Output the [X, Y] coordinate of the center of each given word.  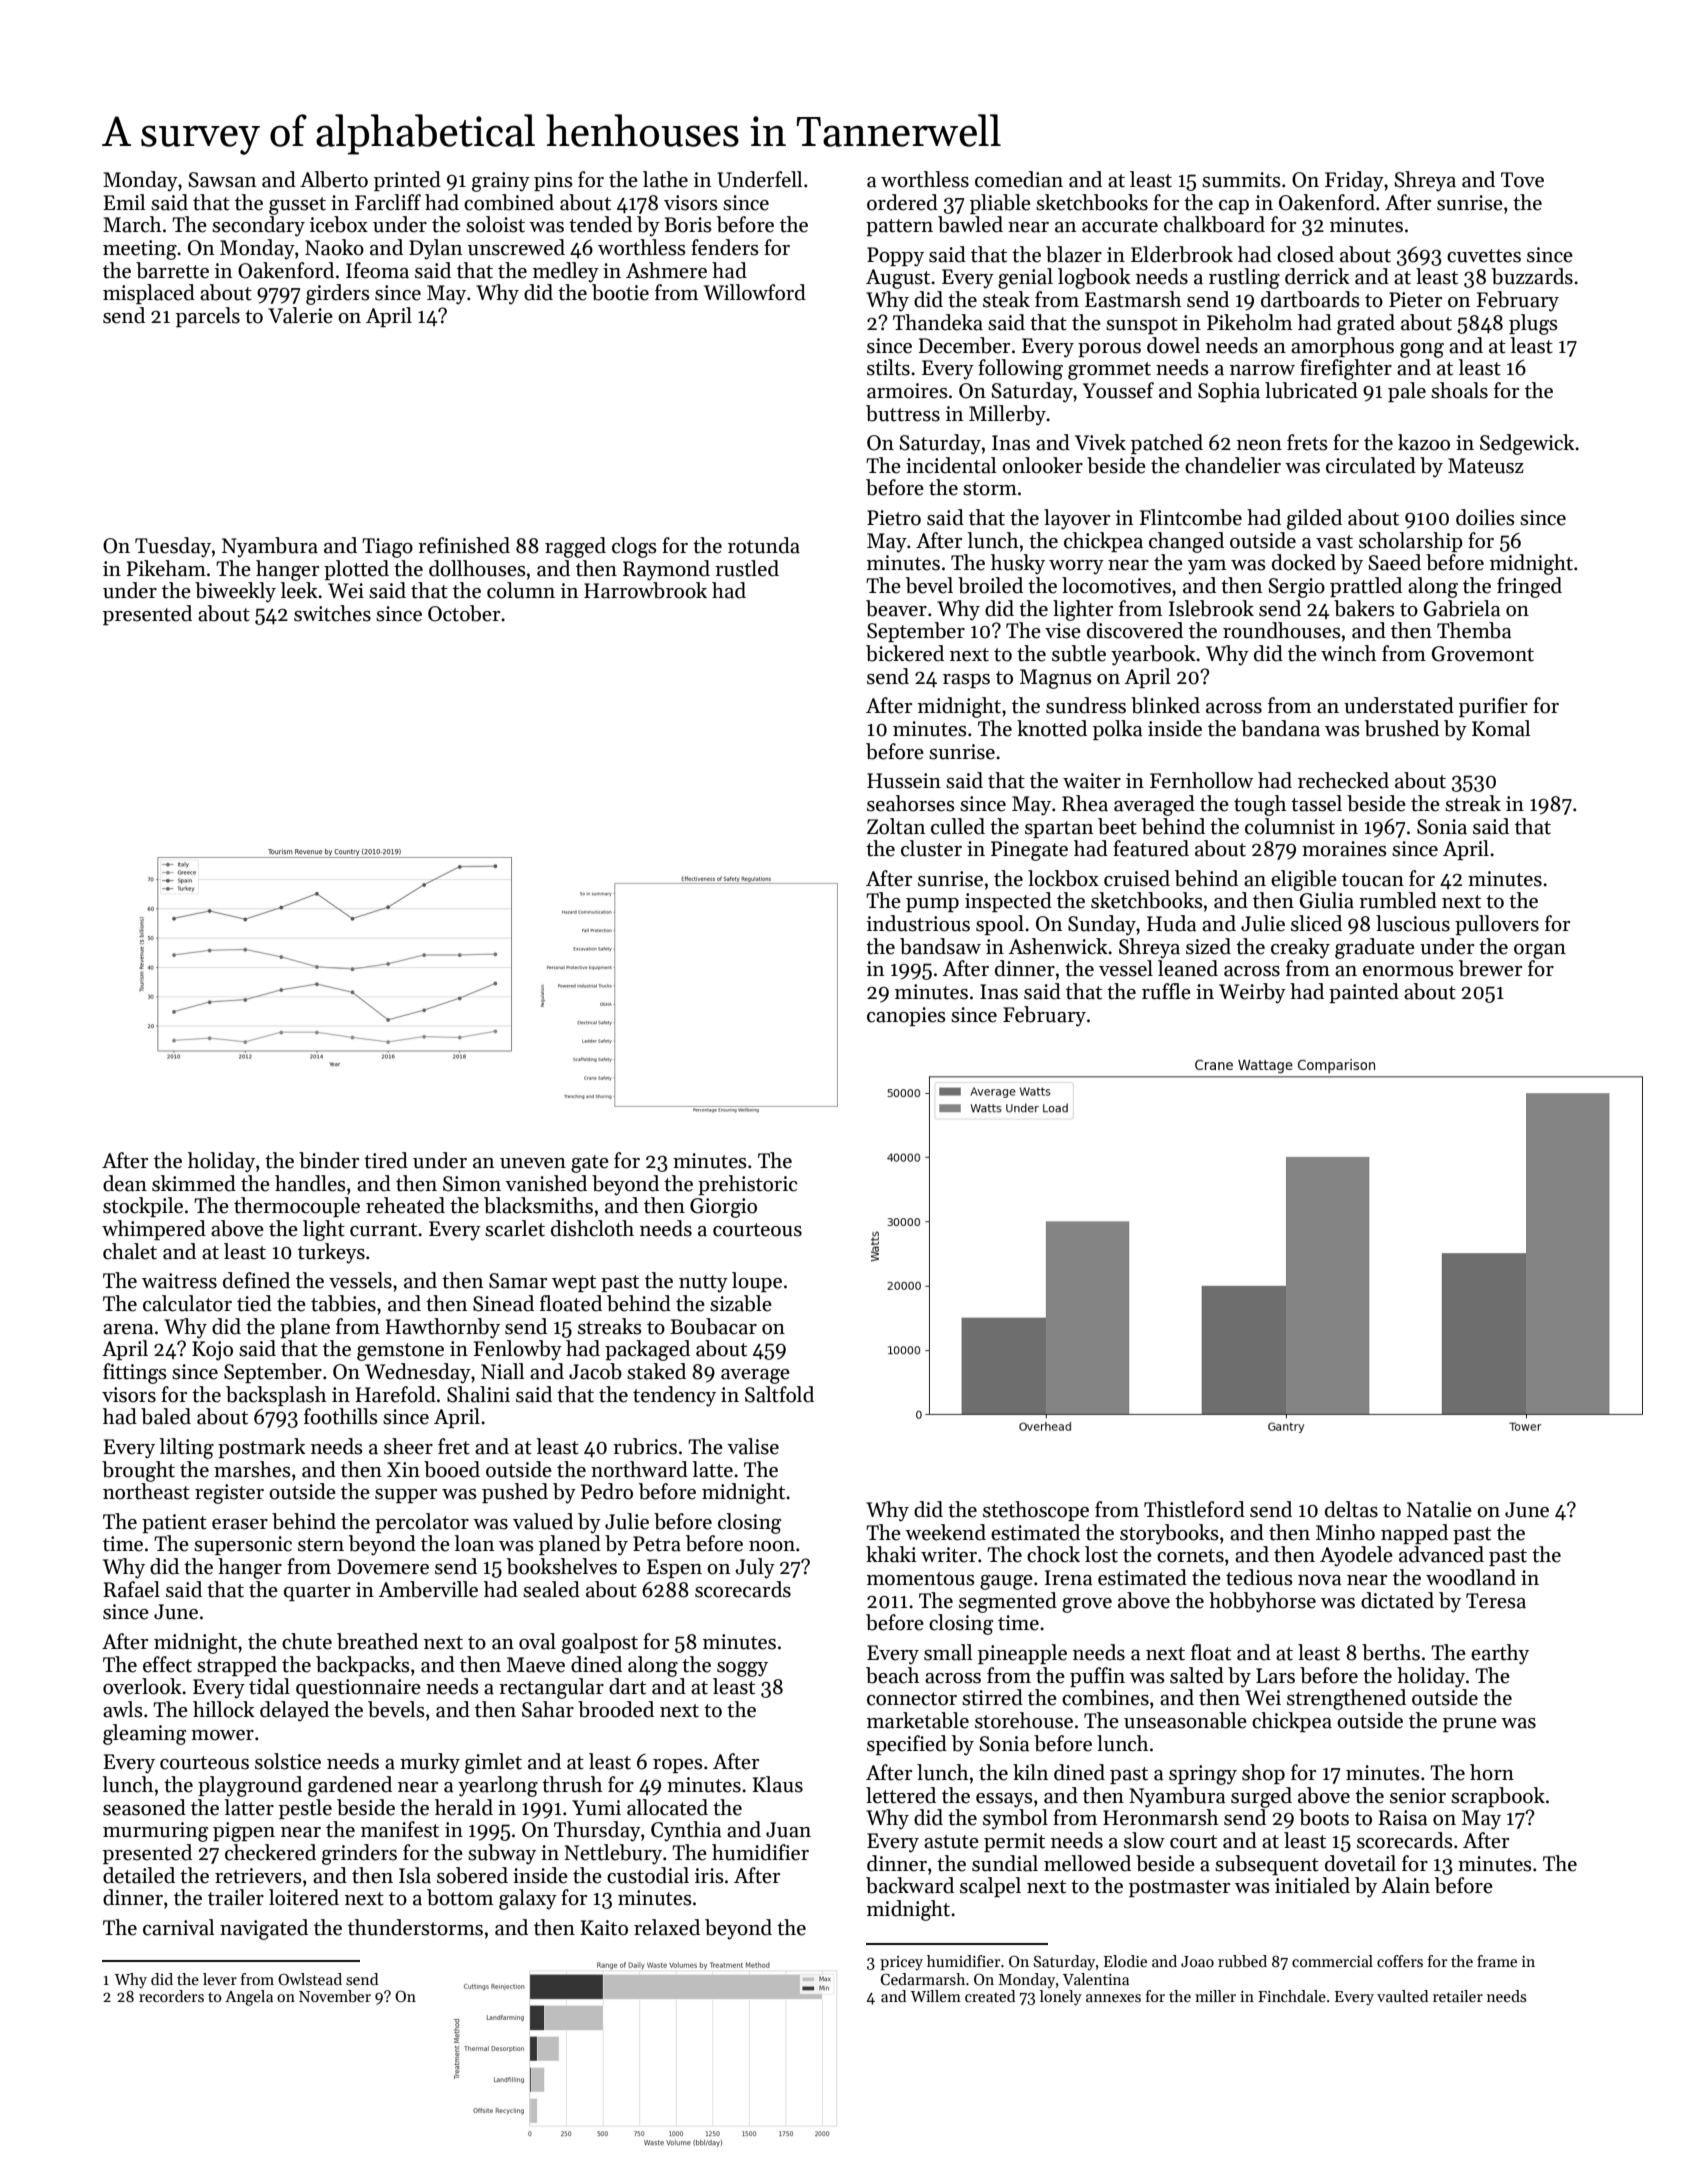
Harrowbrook [645, 590]
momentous [921, 1579]
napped [1414, 1534]
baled [166, 1416]
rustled [747, 568]
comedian [1019, 179]
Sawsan [222, 180]
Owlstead [310, 1979]
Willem [935, 1996]
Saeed [1394, 562]
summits [1241, 180]
